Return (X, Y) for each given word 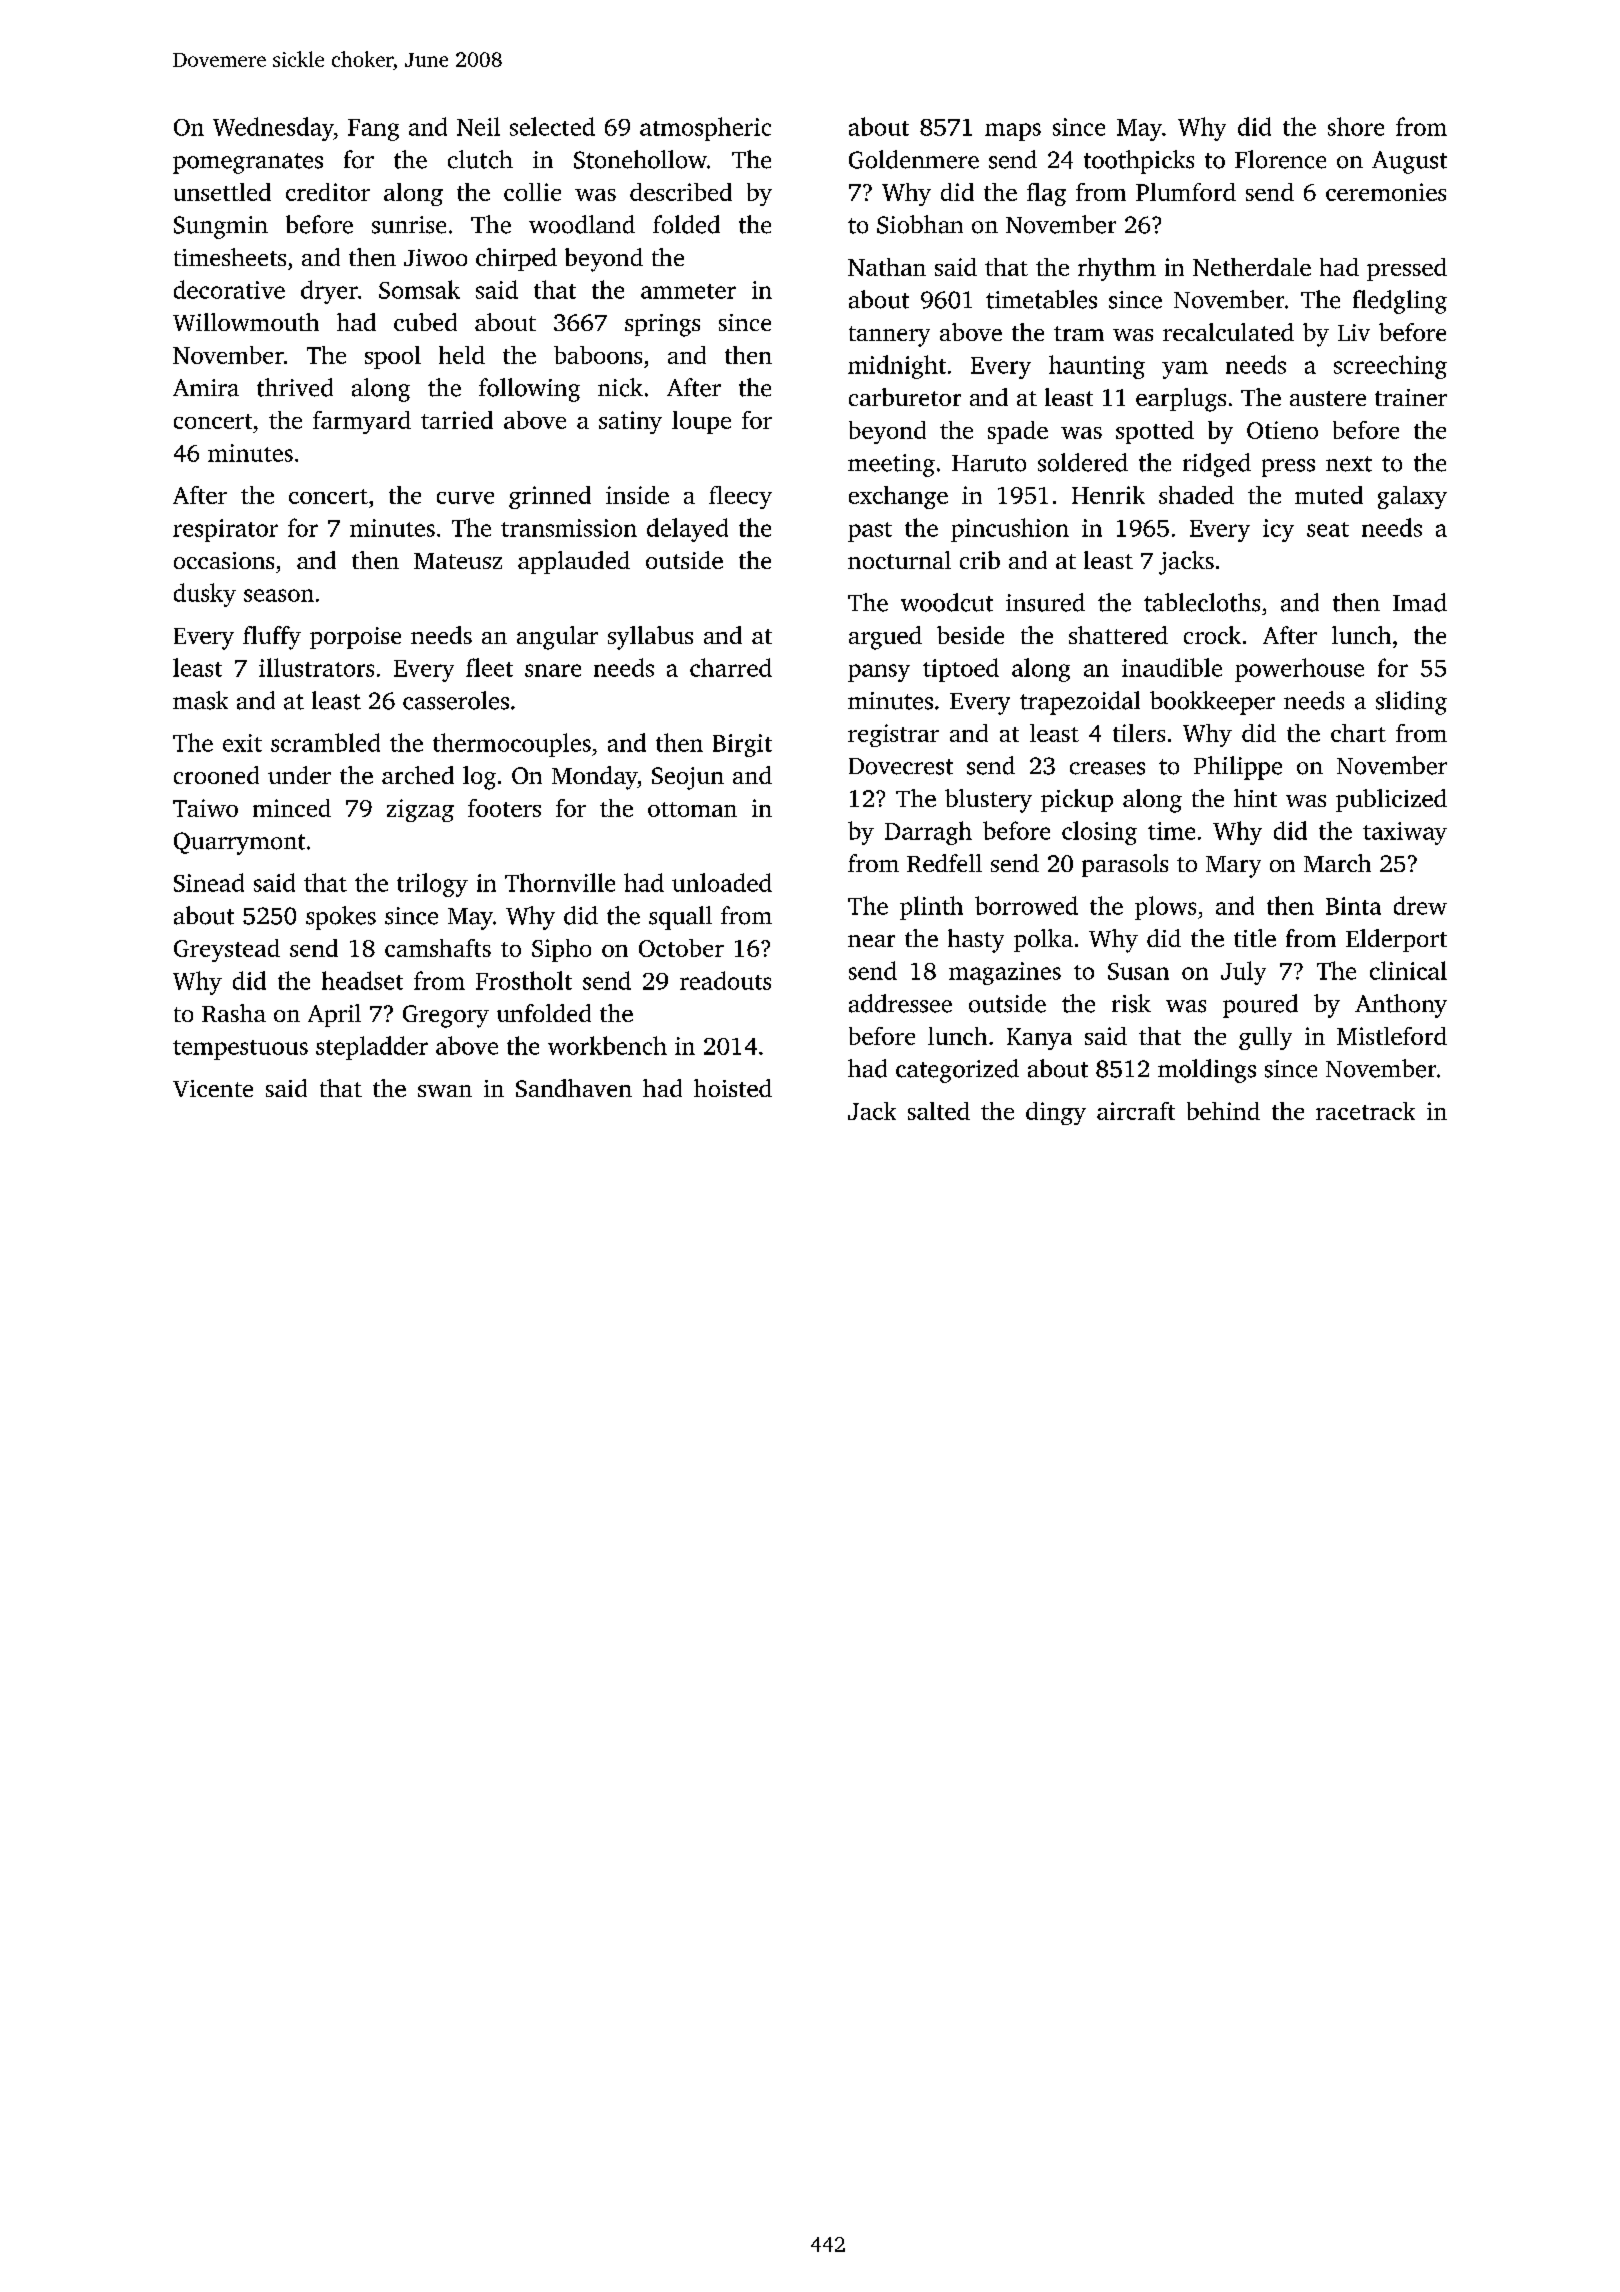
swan (445, 1091)
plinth (931, 908)
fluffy (272, 638)
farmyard (362, 422)
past (870, 532)
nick (620, 387)
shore (1356, 126)
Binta (1353, 906)
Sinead (209, 882)
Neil (478, 126)
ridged (1217, 465)
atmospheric (705, 129)
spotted (1155, 432)
